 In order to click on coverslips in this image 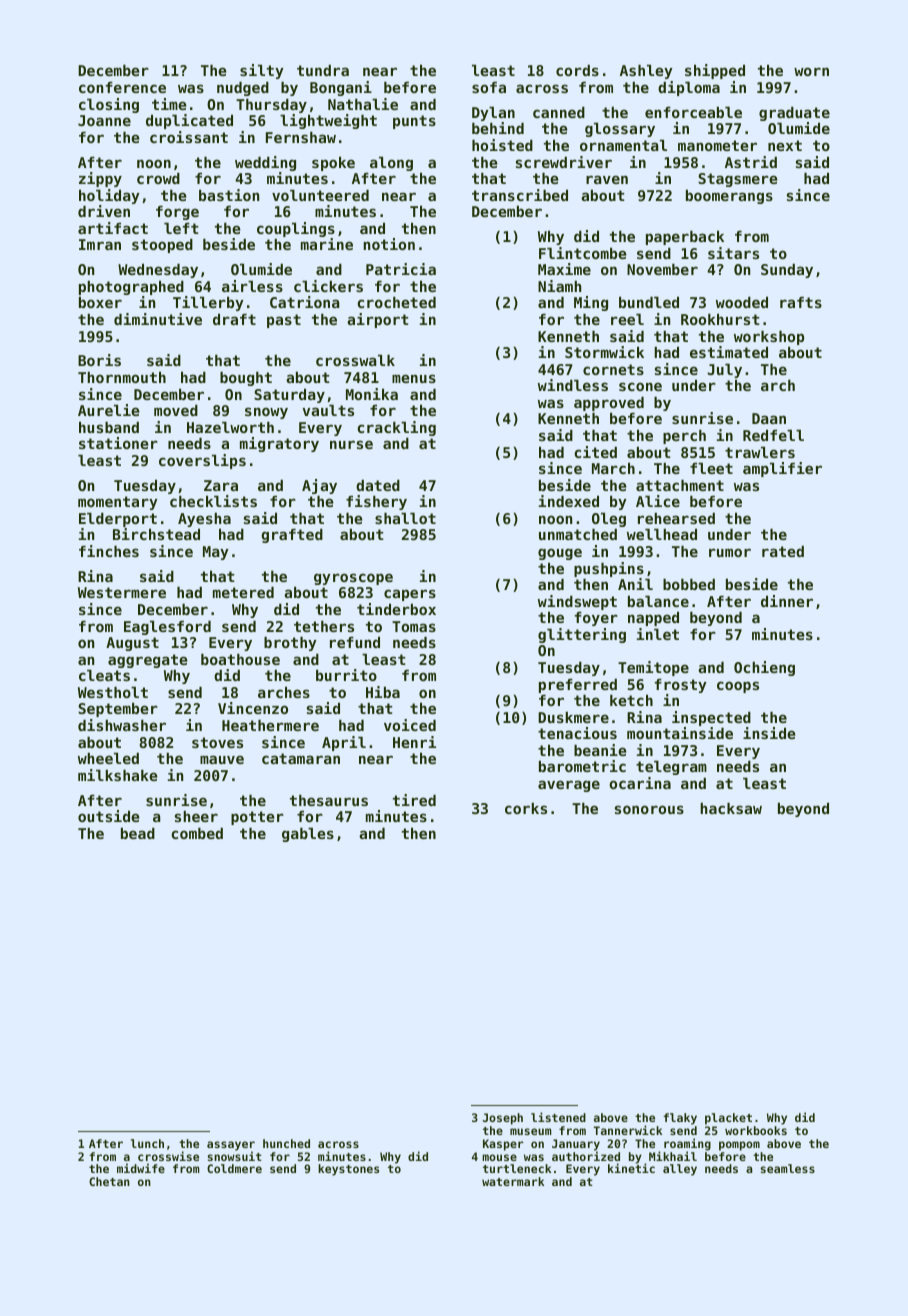, I will do `click(202, 461)`.
